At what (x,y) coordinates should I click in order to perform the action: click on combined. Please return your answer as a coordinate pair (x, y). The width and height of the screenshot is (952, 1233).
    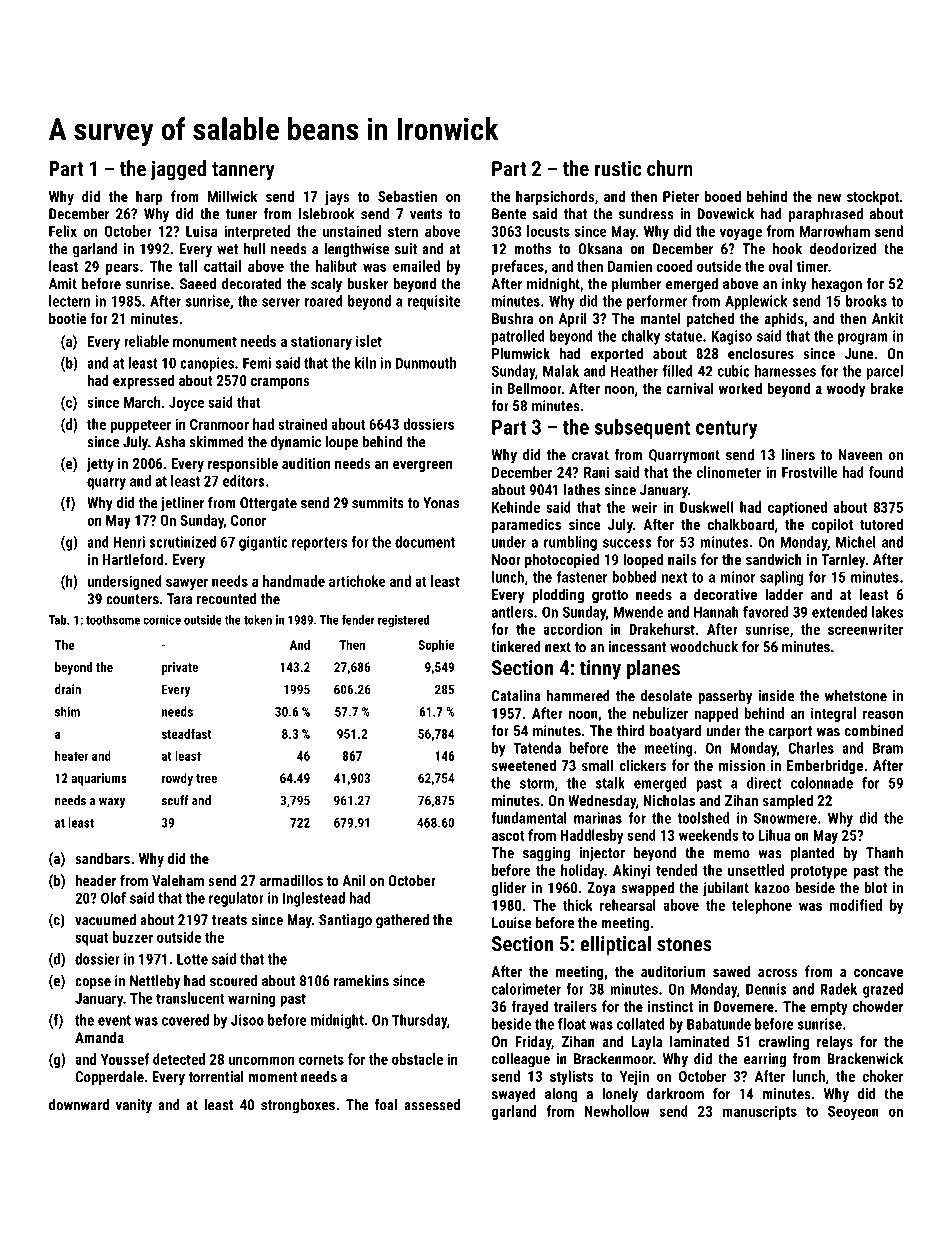
    Looking at the image, I should click on (874, 731).
